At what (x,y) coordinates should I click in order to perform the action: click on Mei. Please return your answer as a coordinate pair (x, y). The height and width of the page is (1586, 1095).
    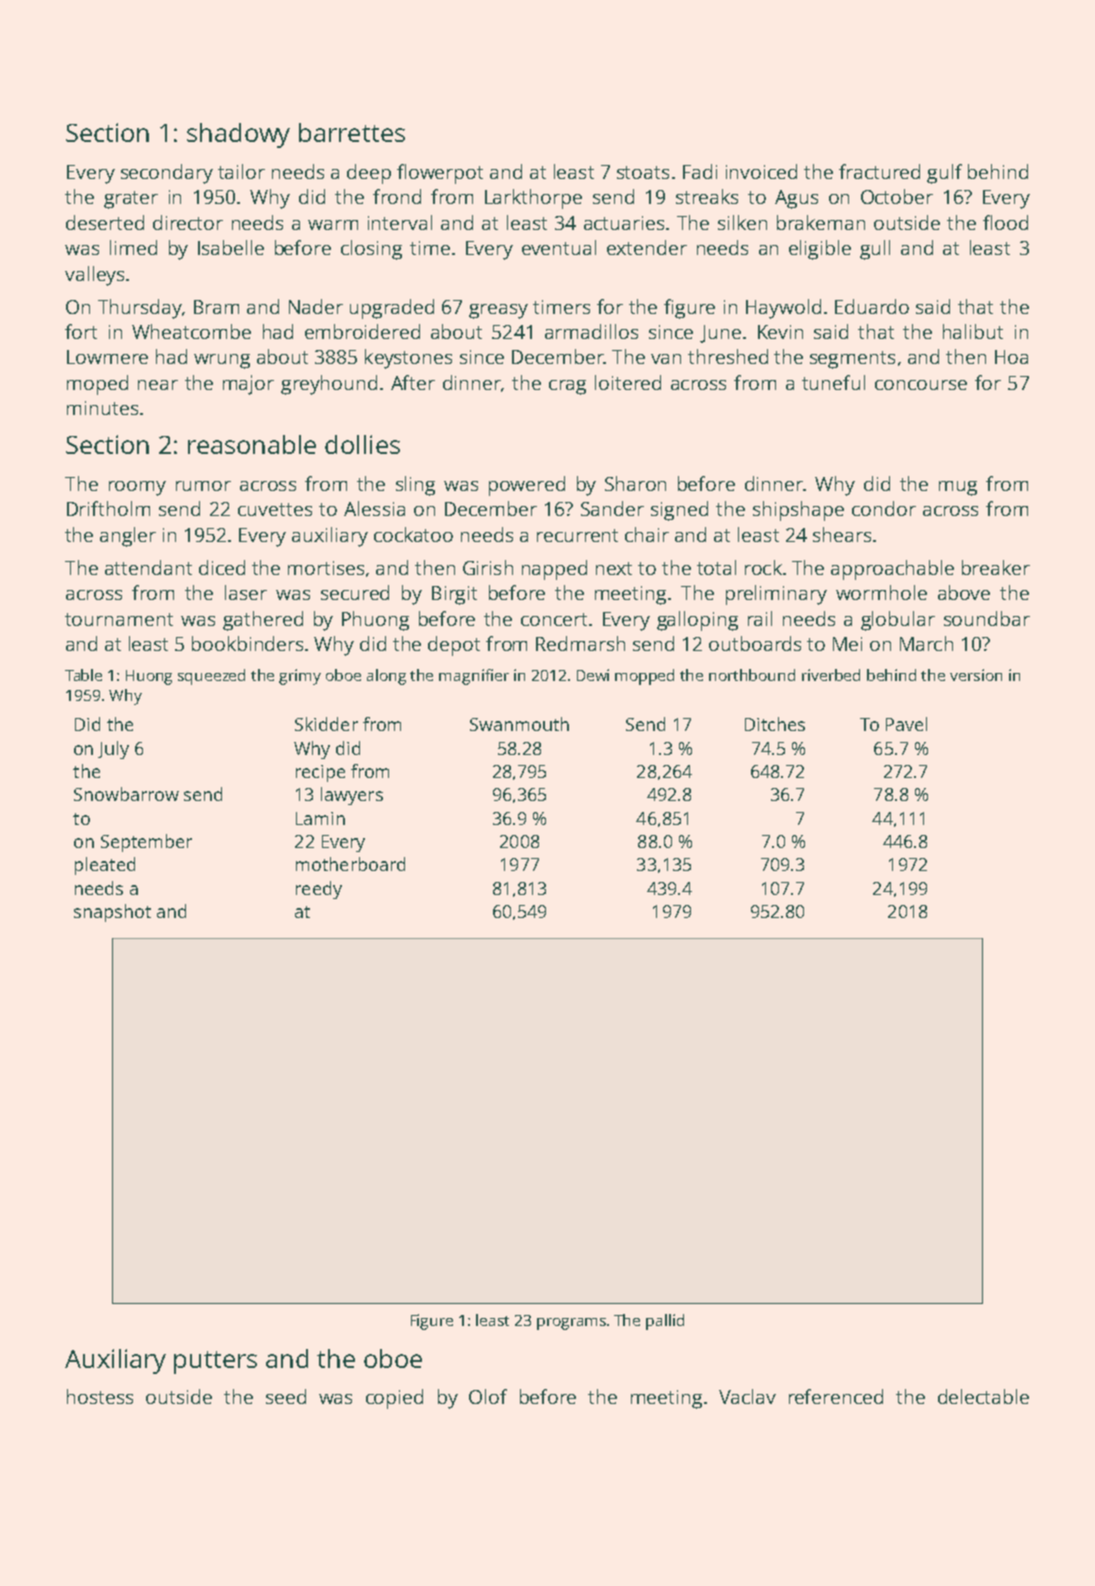
    Looking at the image, I should click on (847, 644).
